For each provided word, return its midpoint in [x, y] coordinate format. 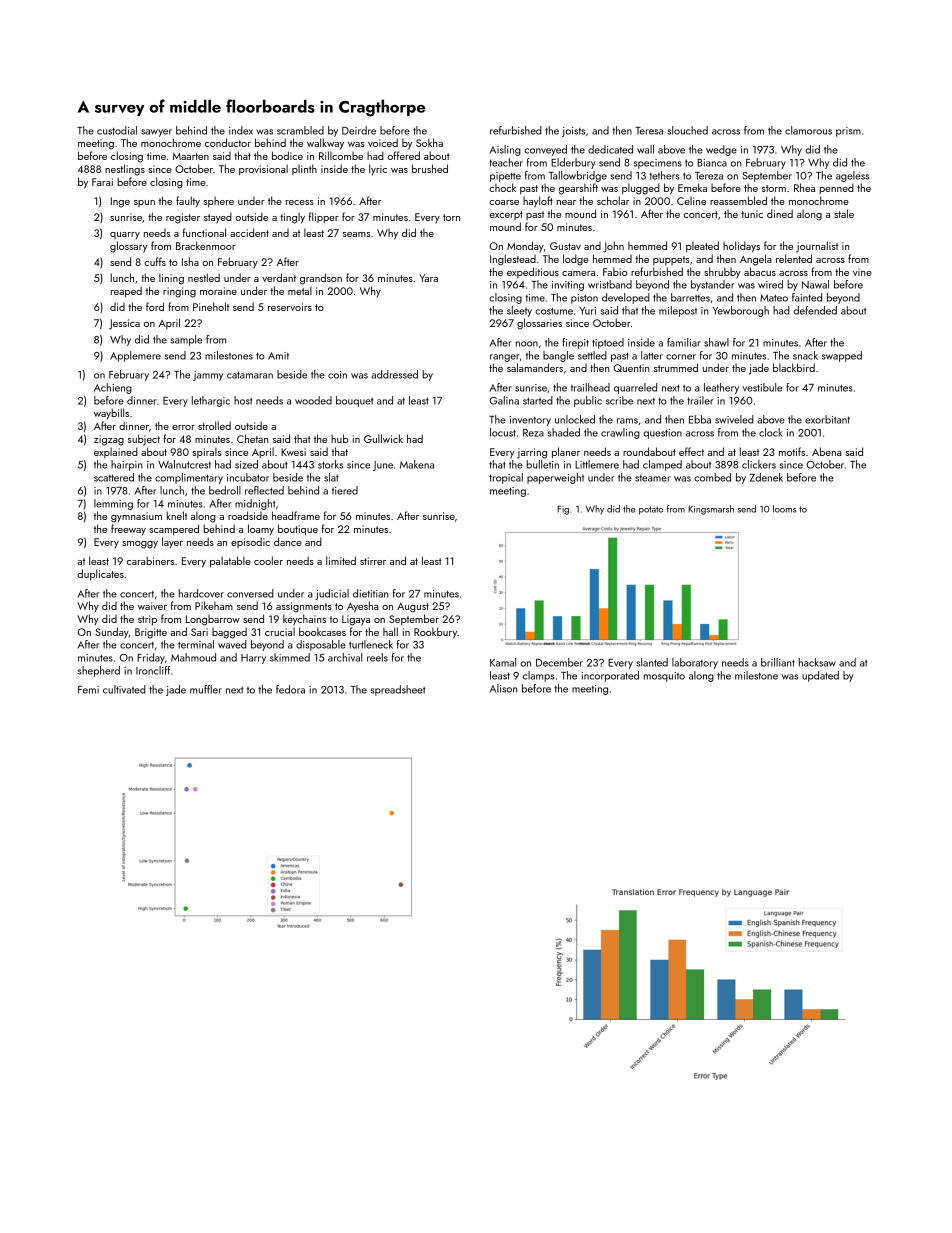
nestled [204, 277]
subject [144, 440]
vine [862, 272]
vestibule [762, 387]
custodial [117, 130]
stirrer [373, 561]
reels [377, 657]
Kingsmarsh [711, 510]
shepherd [99, 671]
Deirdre [359, 130]
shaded [564, 432]
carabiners [150, 560]
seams [356, 234]
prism [848, 132]
